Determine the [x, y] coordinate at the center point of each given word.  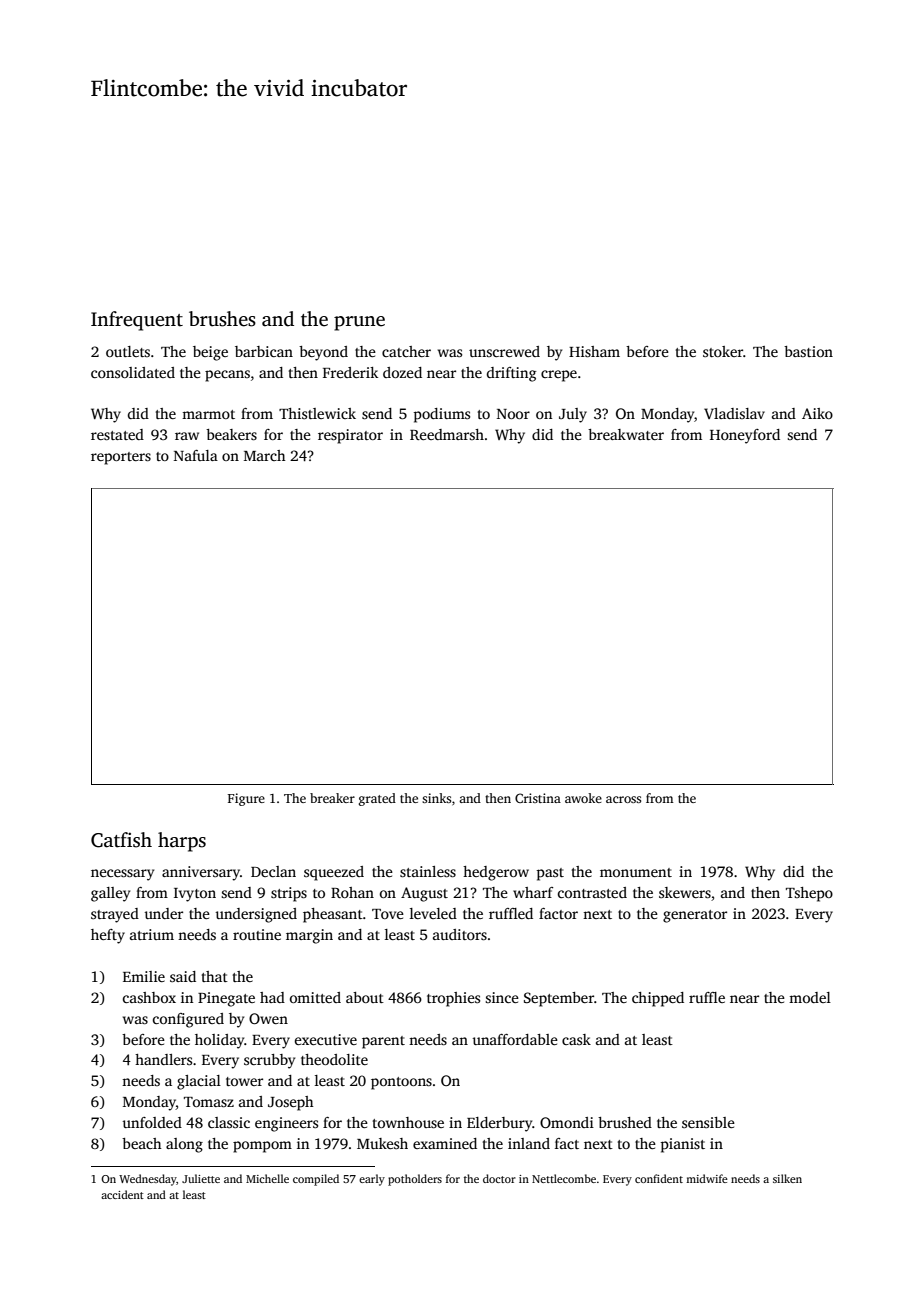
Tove [388, 914]
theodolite [334, 1059]
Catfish [121, 840]
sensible [708, 1122]
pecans [227, 376]
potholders [415, 1180]
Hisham [594, 351]
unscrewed [504, 351]
